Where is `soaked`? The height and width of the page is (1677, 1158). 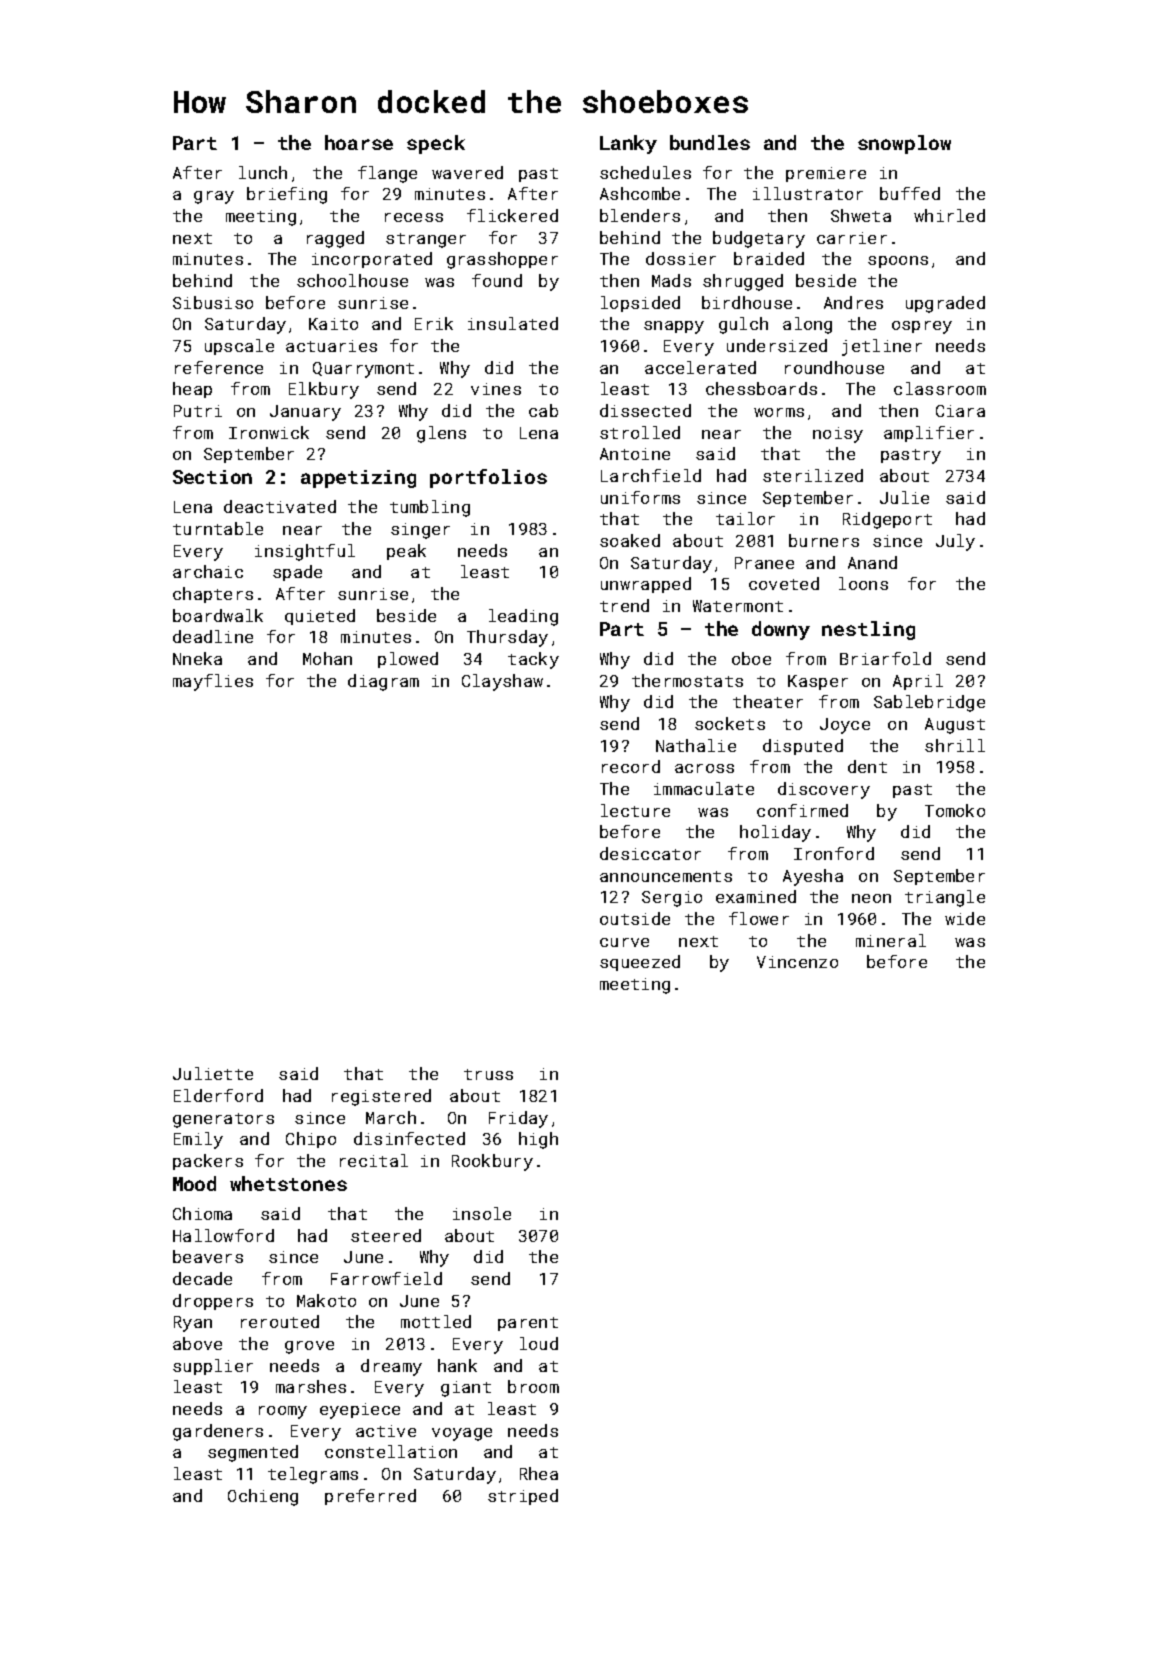
soaked is located at coordinates (630, 540).
